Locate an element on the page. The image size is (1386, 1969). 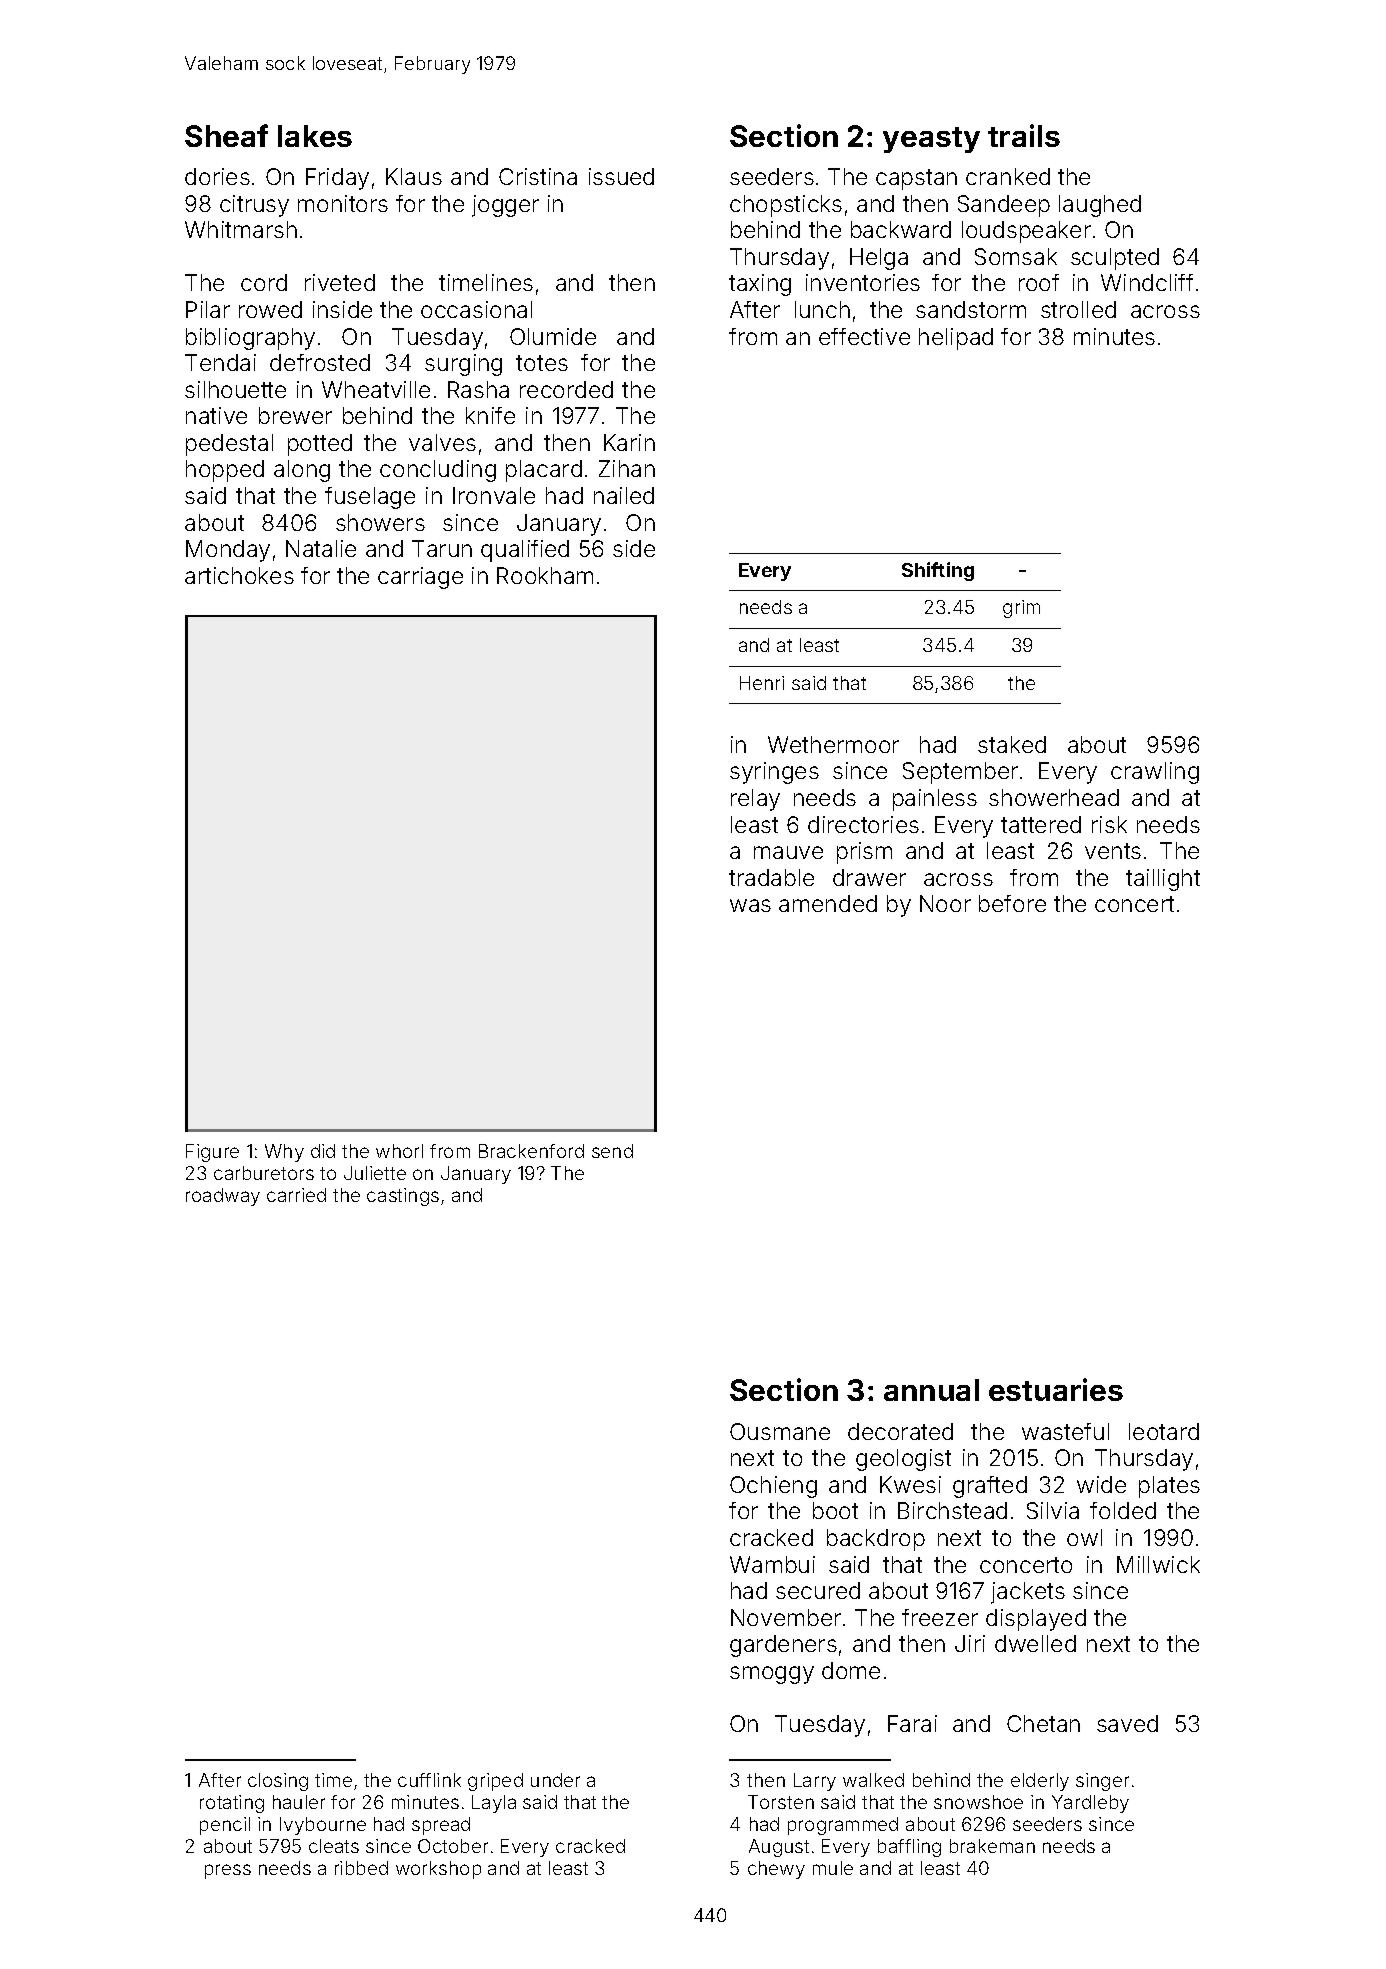
rotating is located at coordinates (232, 1804).
